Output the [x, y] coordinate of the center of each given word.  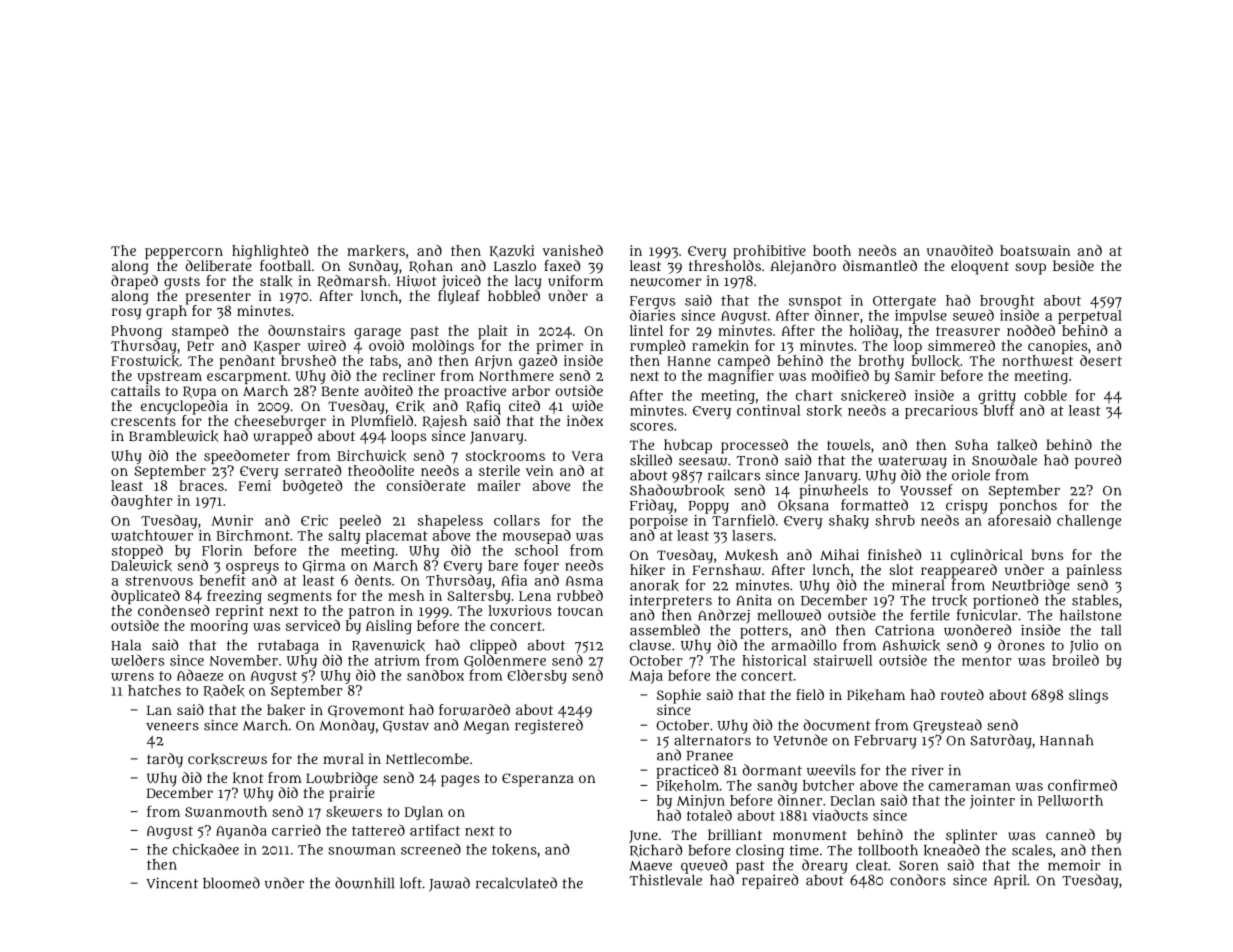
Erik [410, 406]
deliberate [219, 265]
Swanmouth [226, 811]
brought [1007, 302]
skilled [651, 460]
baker [286, 710]
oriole [971, 475]
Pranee [710, 756]
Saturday [1001, 741]
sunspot [815, 302]
